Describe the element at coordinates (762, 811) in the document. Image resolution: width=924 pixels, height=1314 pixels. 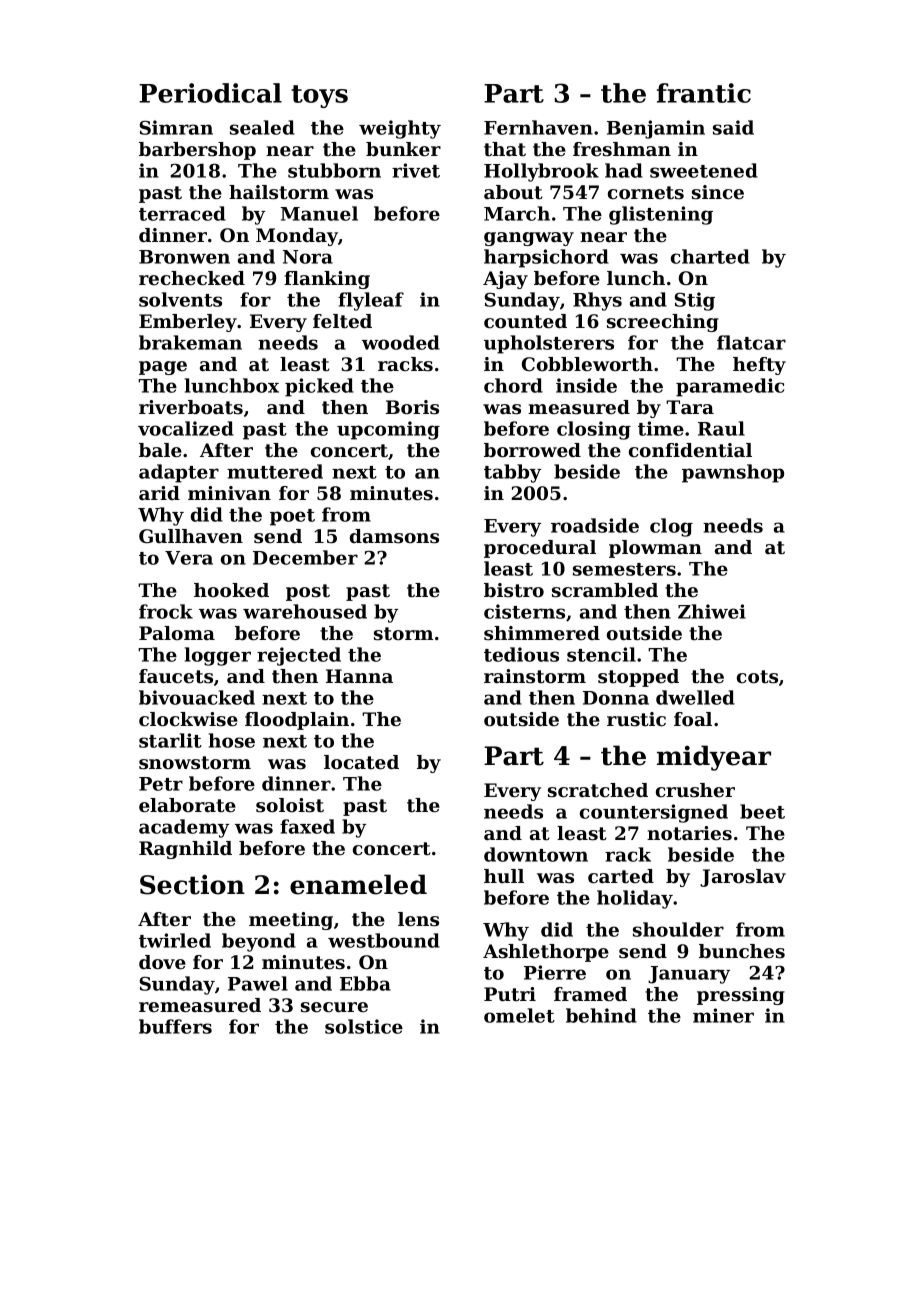
I see `beet` at that location.
